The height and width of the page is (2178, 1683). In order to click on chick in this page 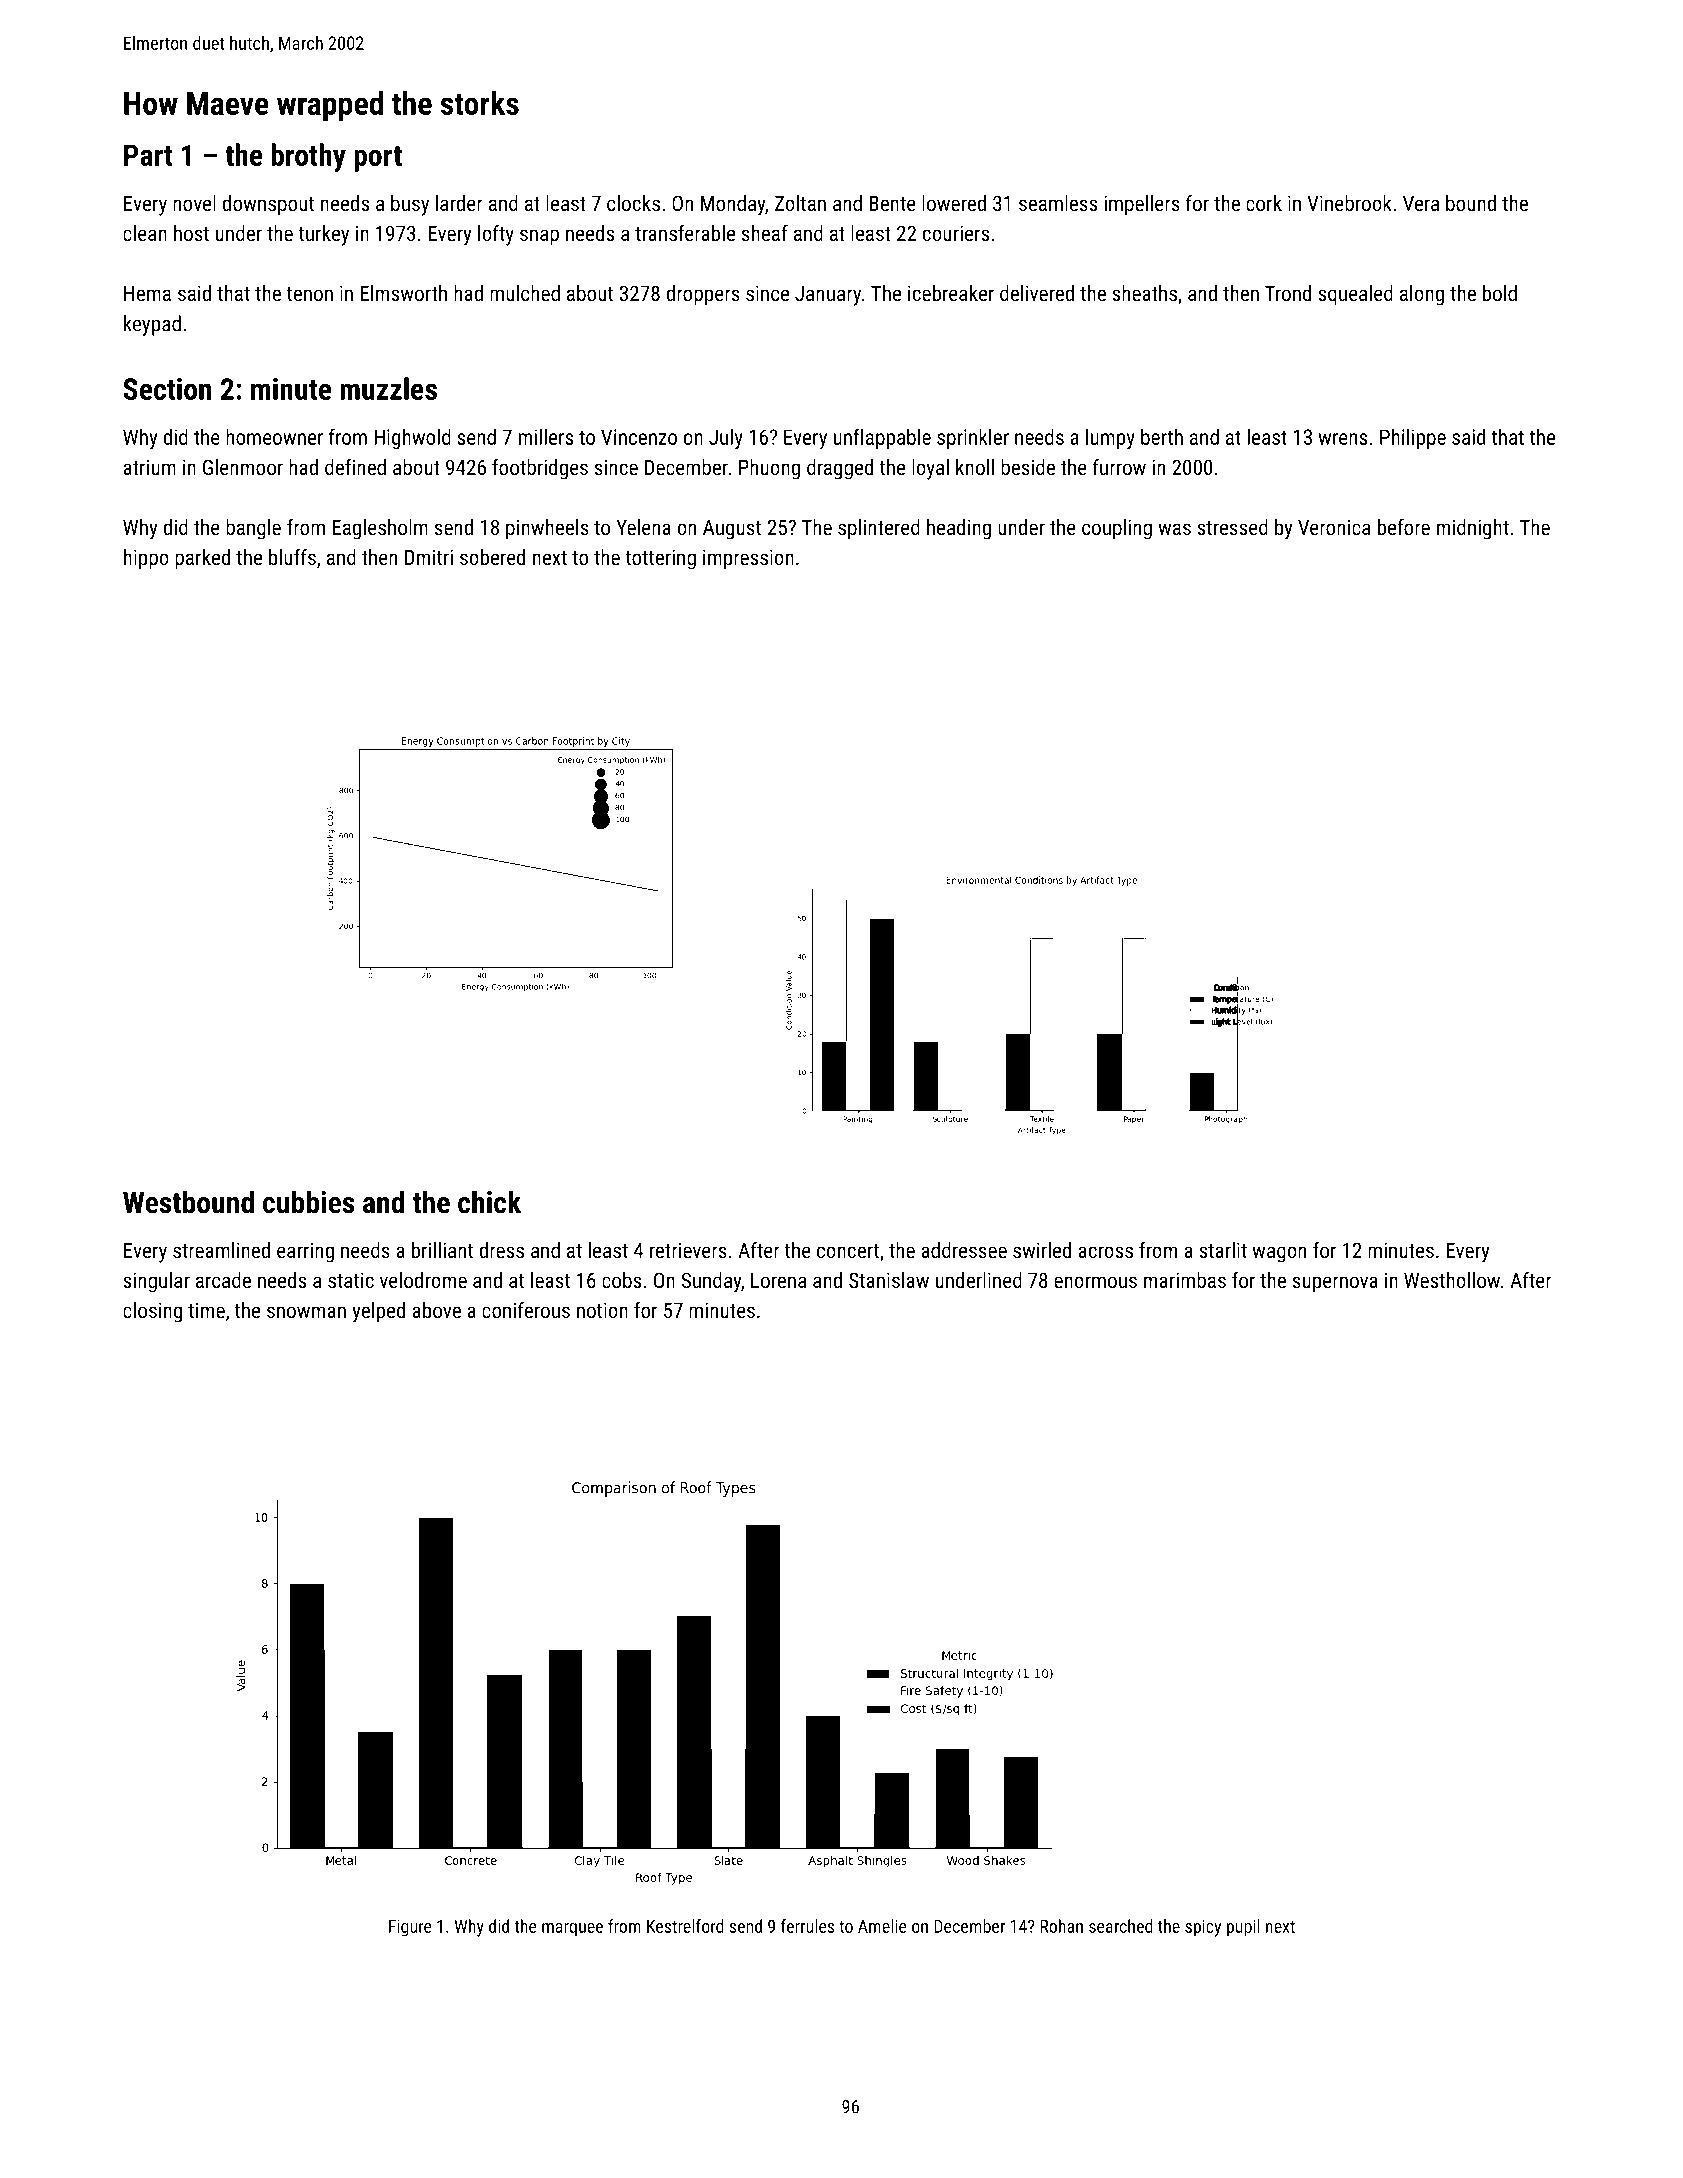, I will do `click(489, 1202)`.
